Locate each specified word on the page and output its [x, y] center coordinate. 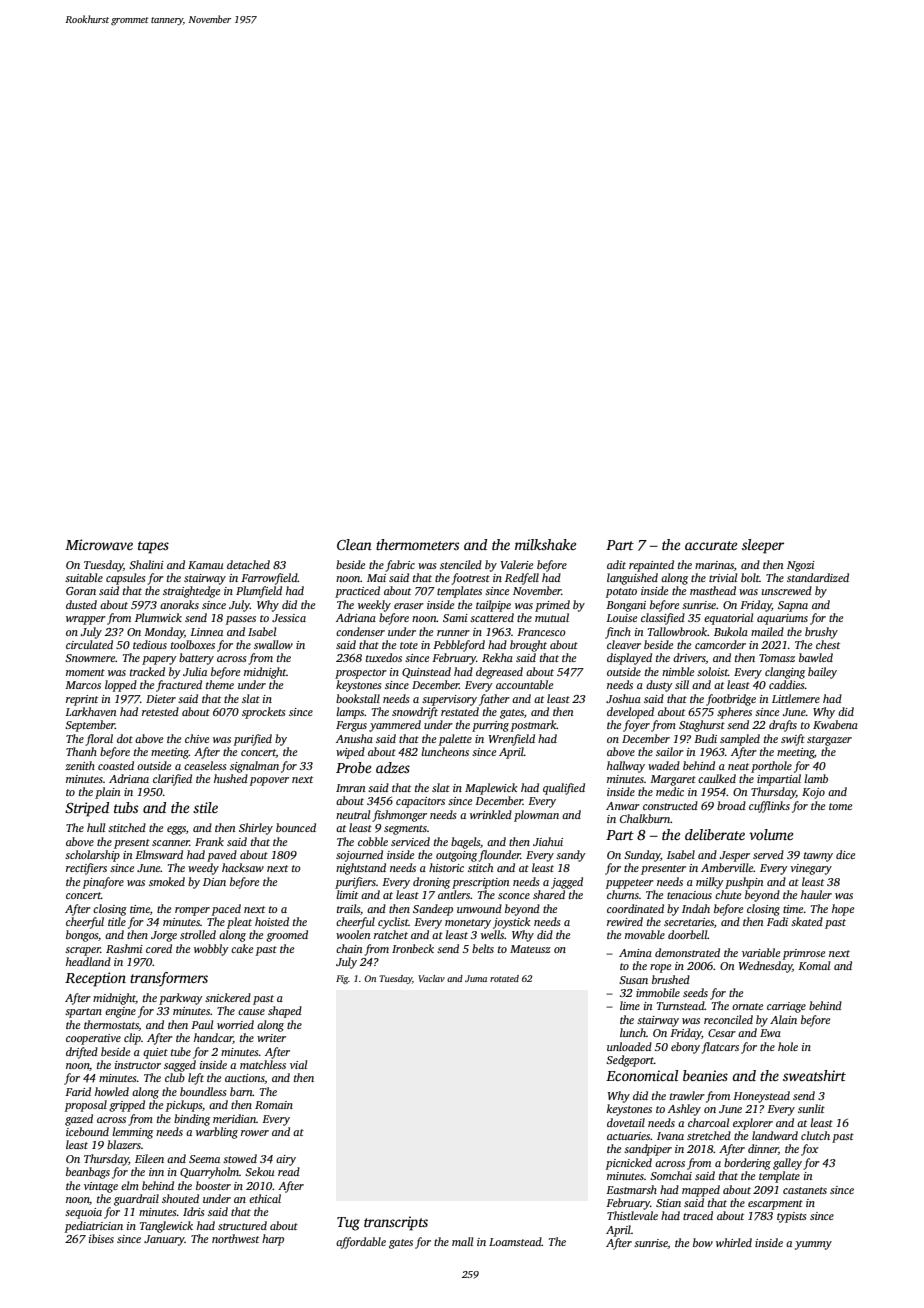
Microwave [99, 544]
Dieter [161, 699]
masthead [713, 590]
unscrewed [787, 590]
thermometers [417, 544]
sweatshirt [814, 1075]
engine [120, 1012]
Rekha [497, 657]
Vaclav [431, 978]
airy [286, 1160]
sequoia [83, 1213]
